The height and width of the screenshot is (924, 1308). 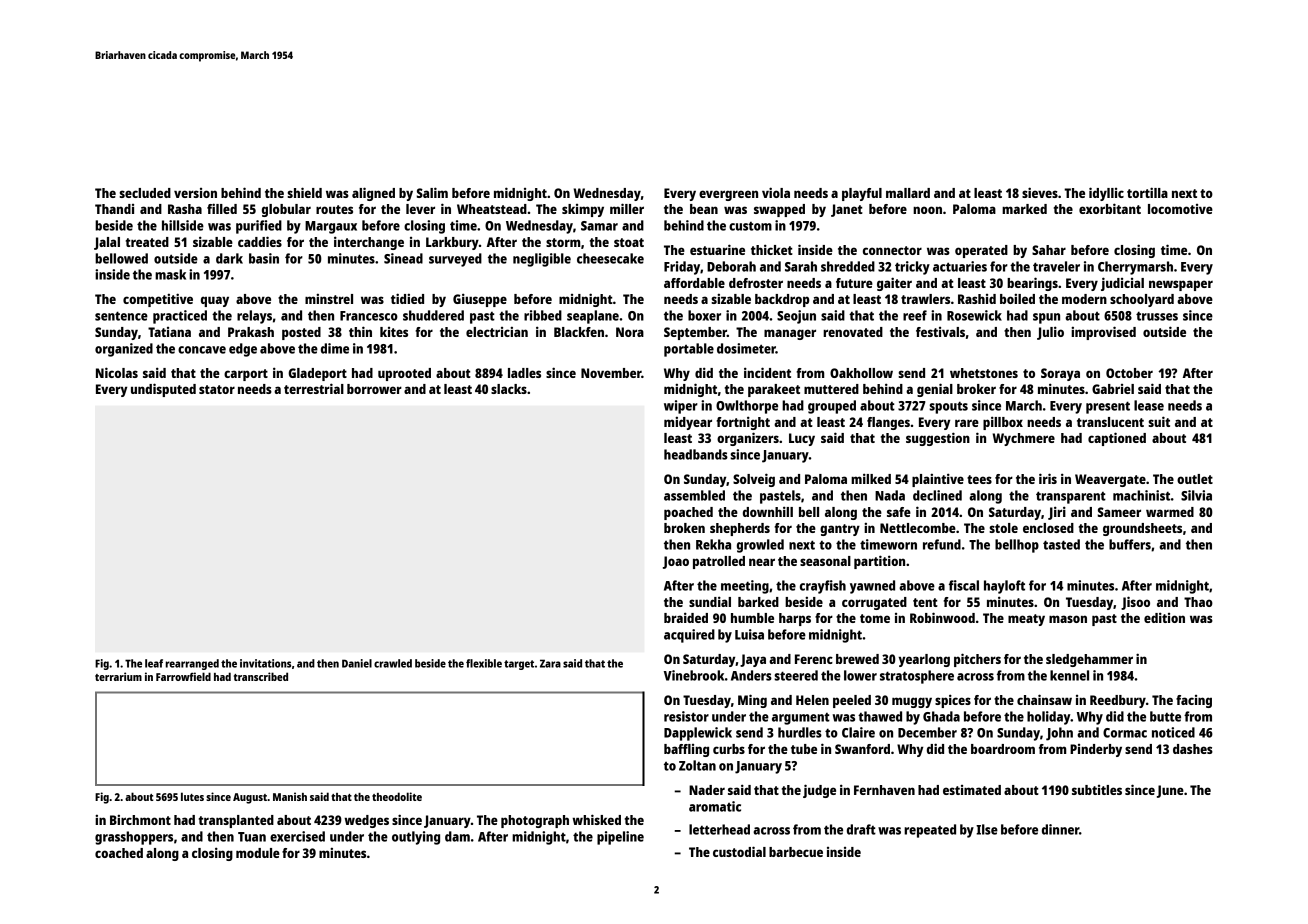 What do you see at coordinates (1023, 439) in the screenshot?
I see `Wychmere` at bounding box center [1023, 439].
